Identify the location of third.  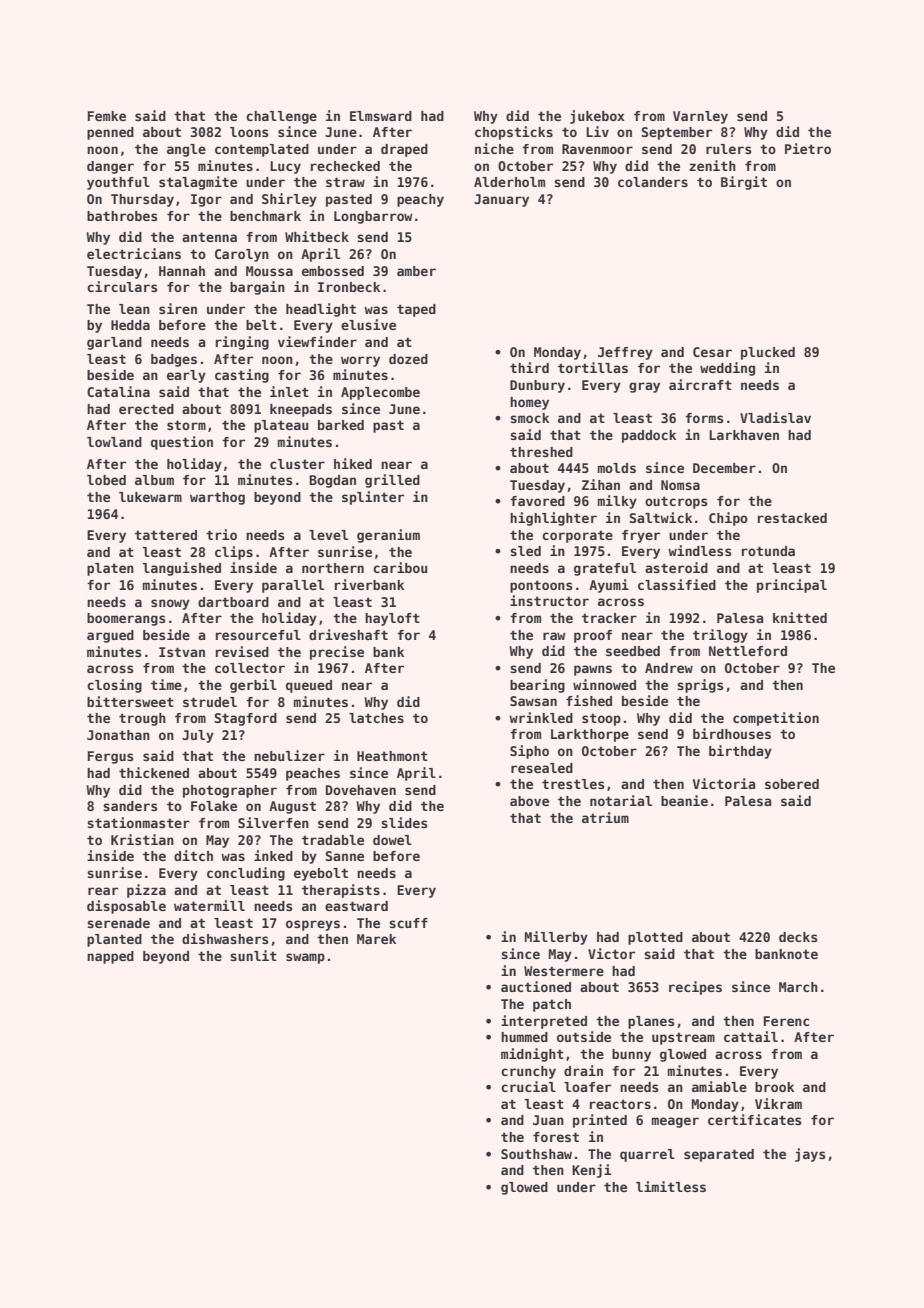
(529, 367).
